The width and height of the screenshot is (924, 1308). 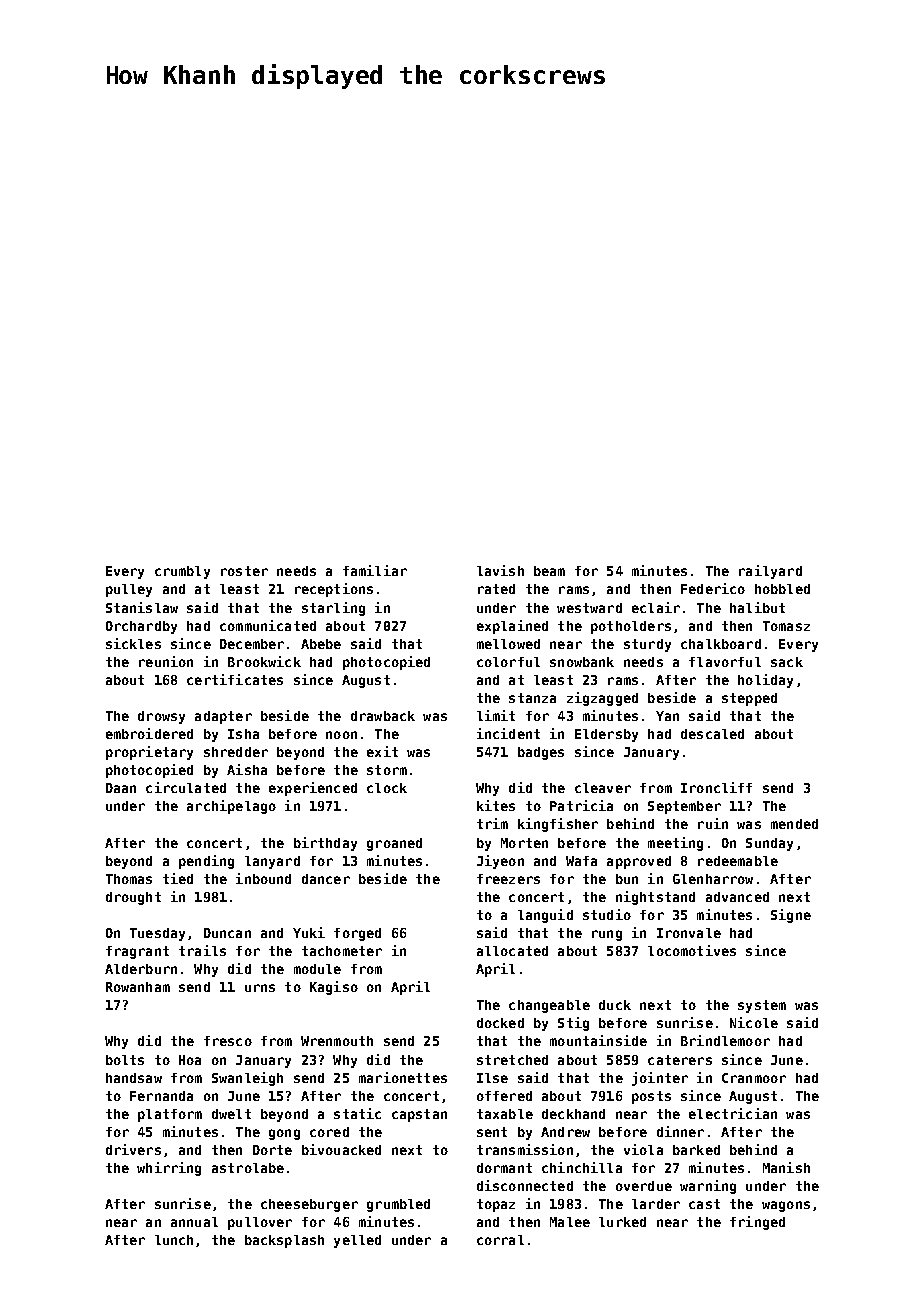 I want to click on Sunday, so click(x=769, y=844).
